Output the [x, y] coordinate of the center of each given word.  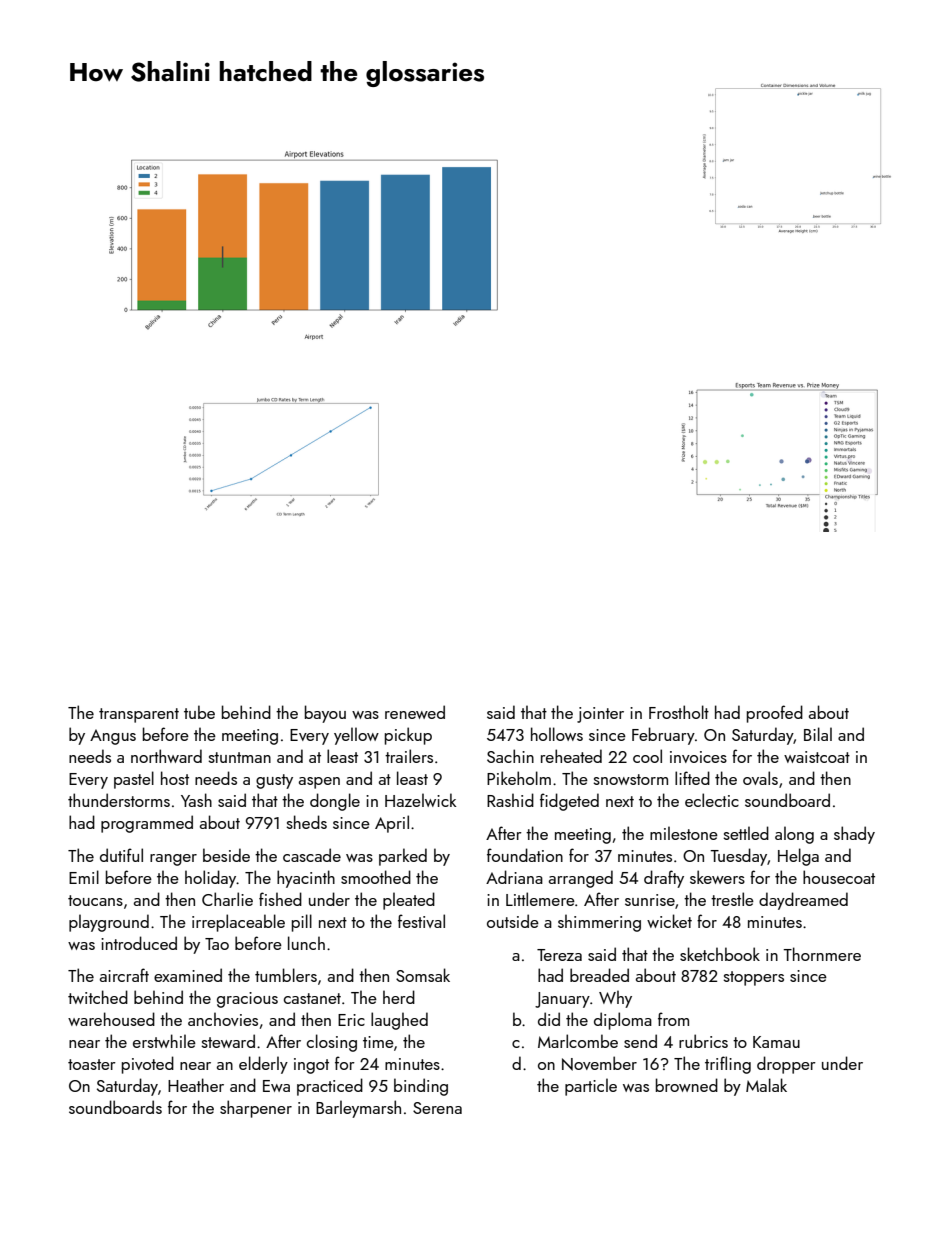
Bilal [818, 734]
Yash [196, 800]
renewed [415, 712]
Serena [437, 1108]
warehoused [111, 1019]
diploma [623, 1021]
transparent [139, 715]
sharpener [256, 1109]
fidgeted [569, 802]
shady [854, 835]
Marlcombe [578, 1041]
